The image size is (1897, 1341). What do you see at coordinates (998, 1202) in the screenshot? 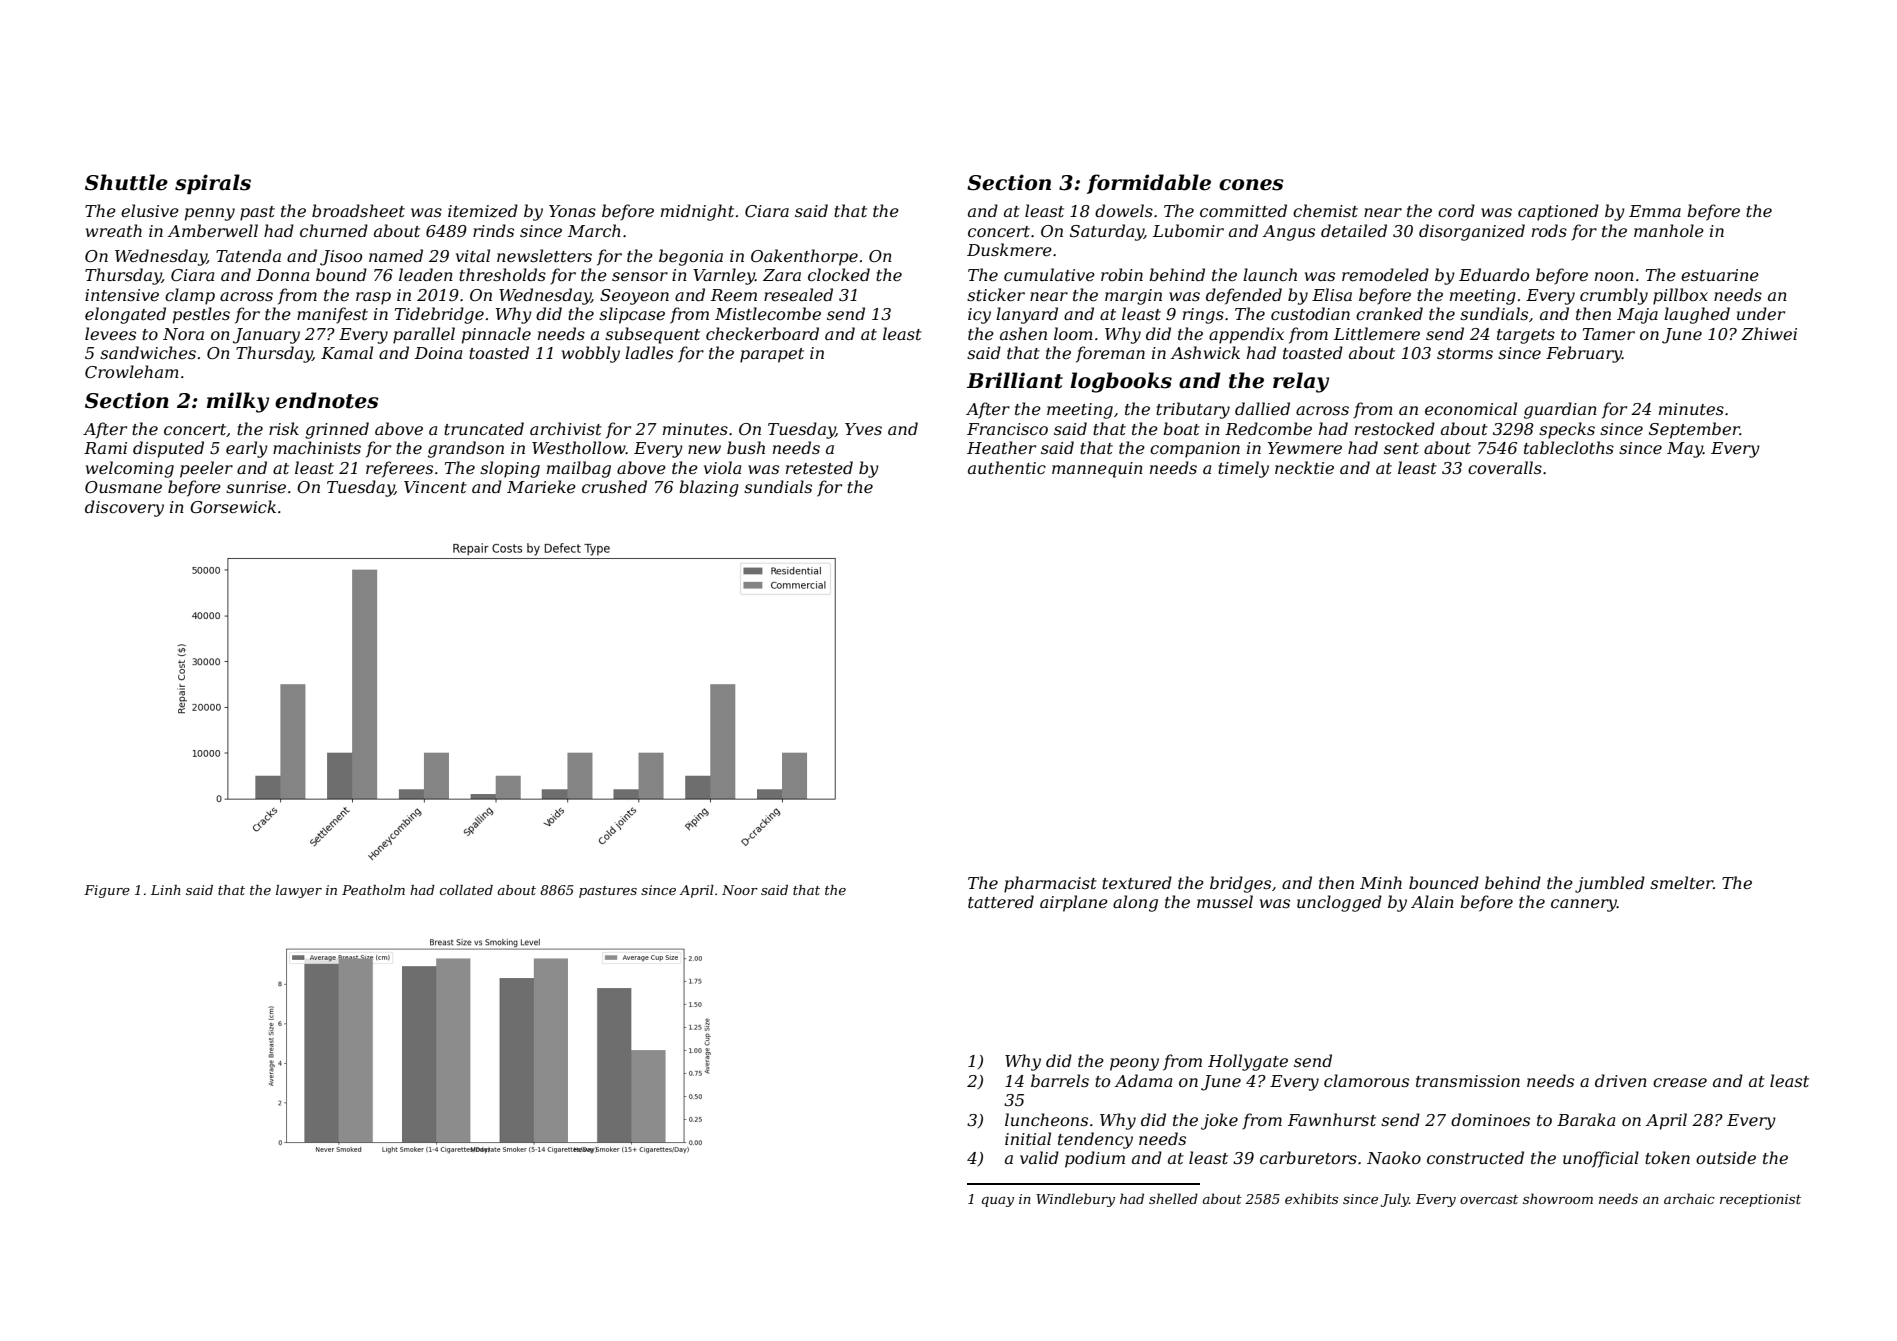
I see `quay` at bounding box center [998, 1202].
